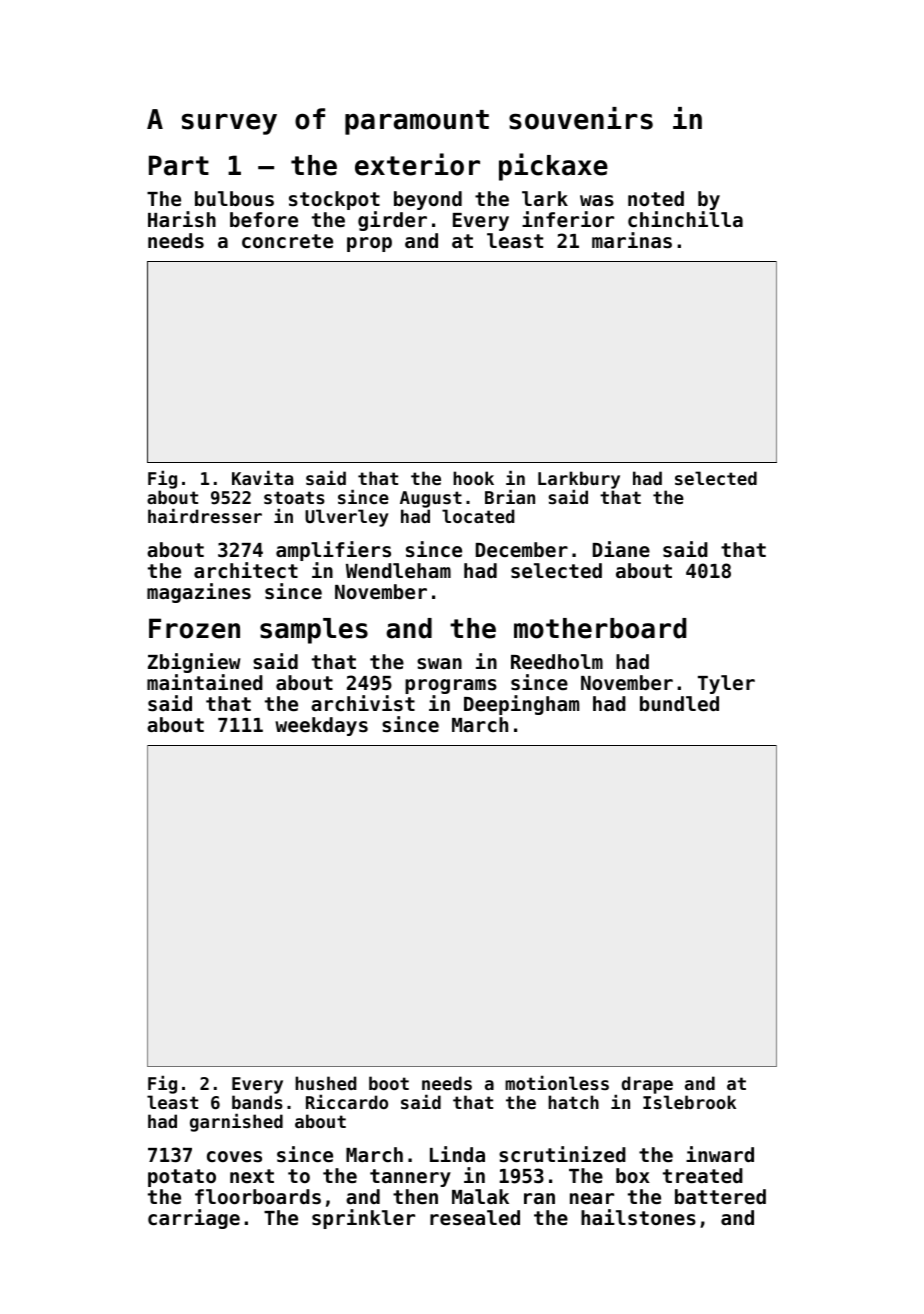 The width and height of the screenshot is (924, 1314). What do you see at coordinates (726, 684) in the screenshot?
I see `Tyler` at bounding box center [726, 684].
